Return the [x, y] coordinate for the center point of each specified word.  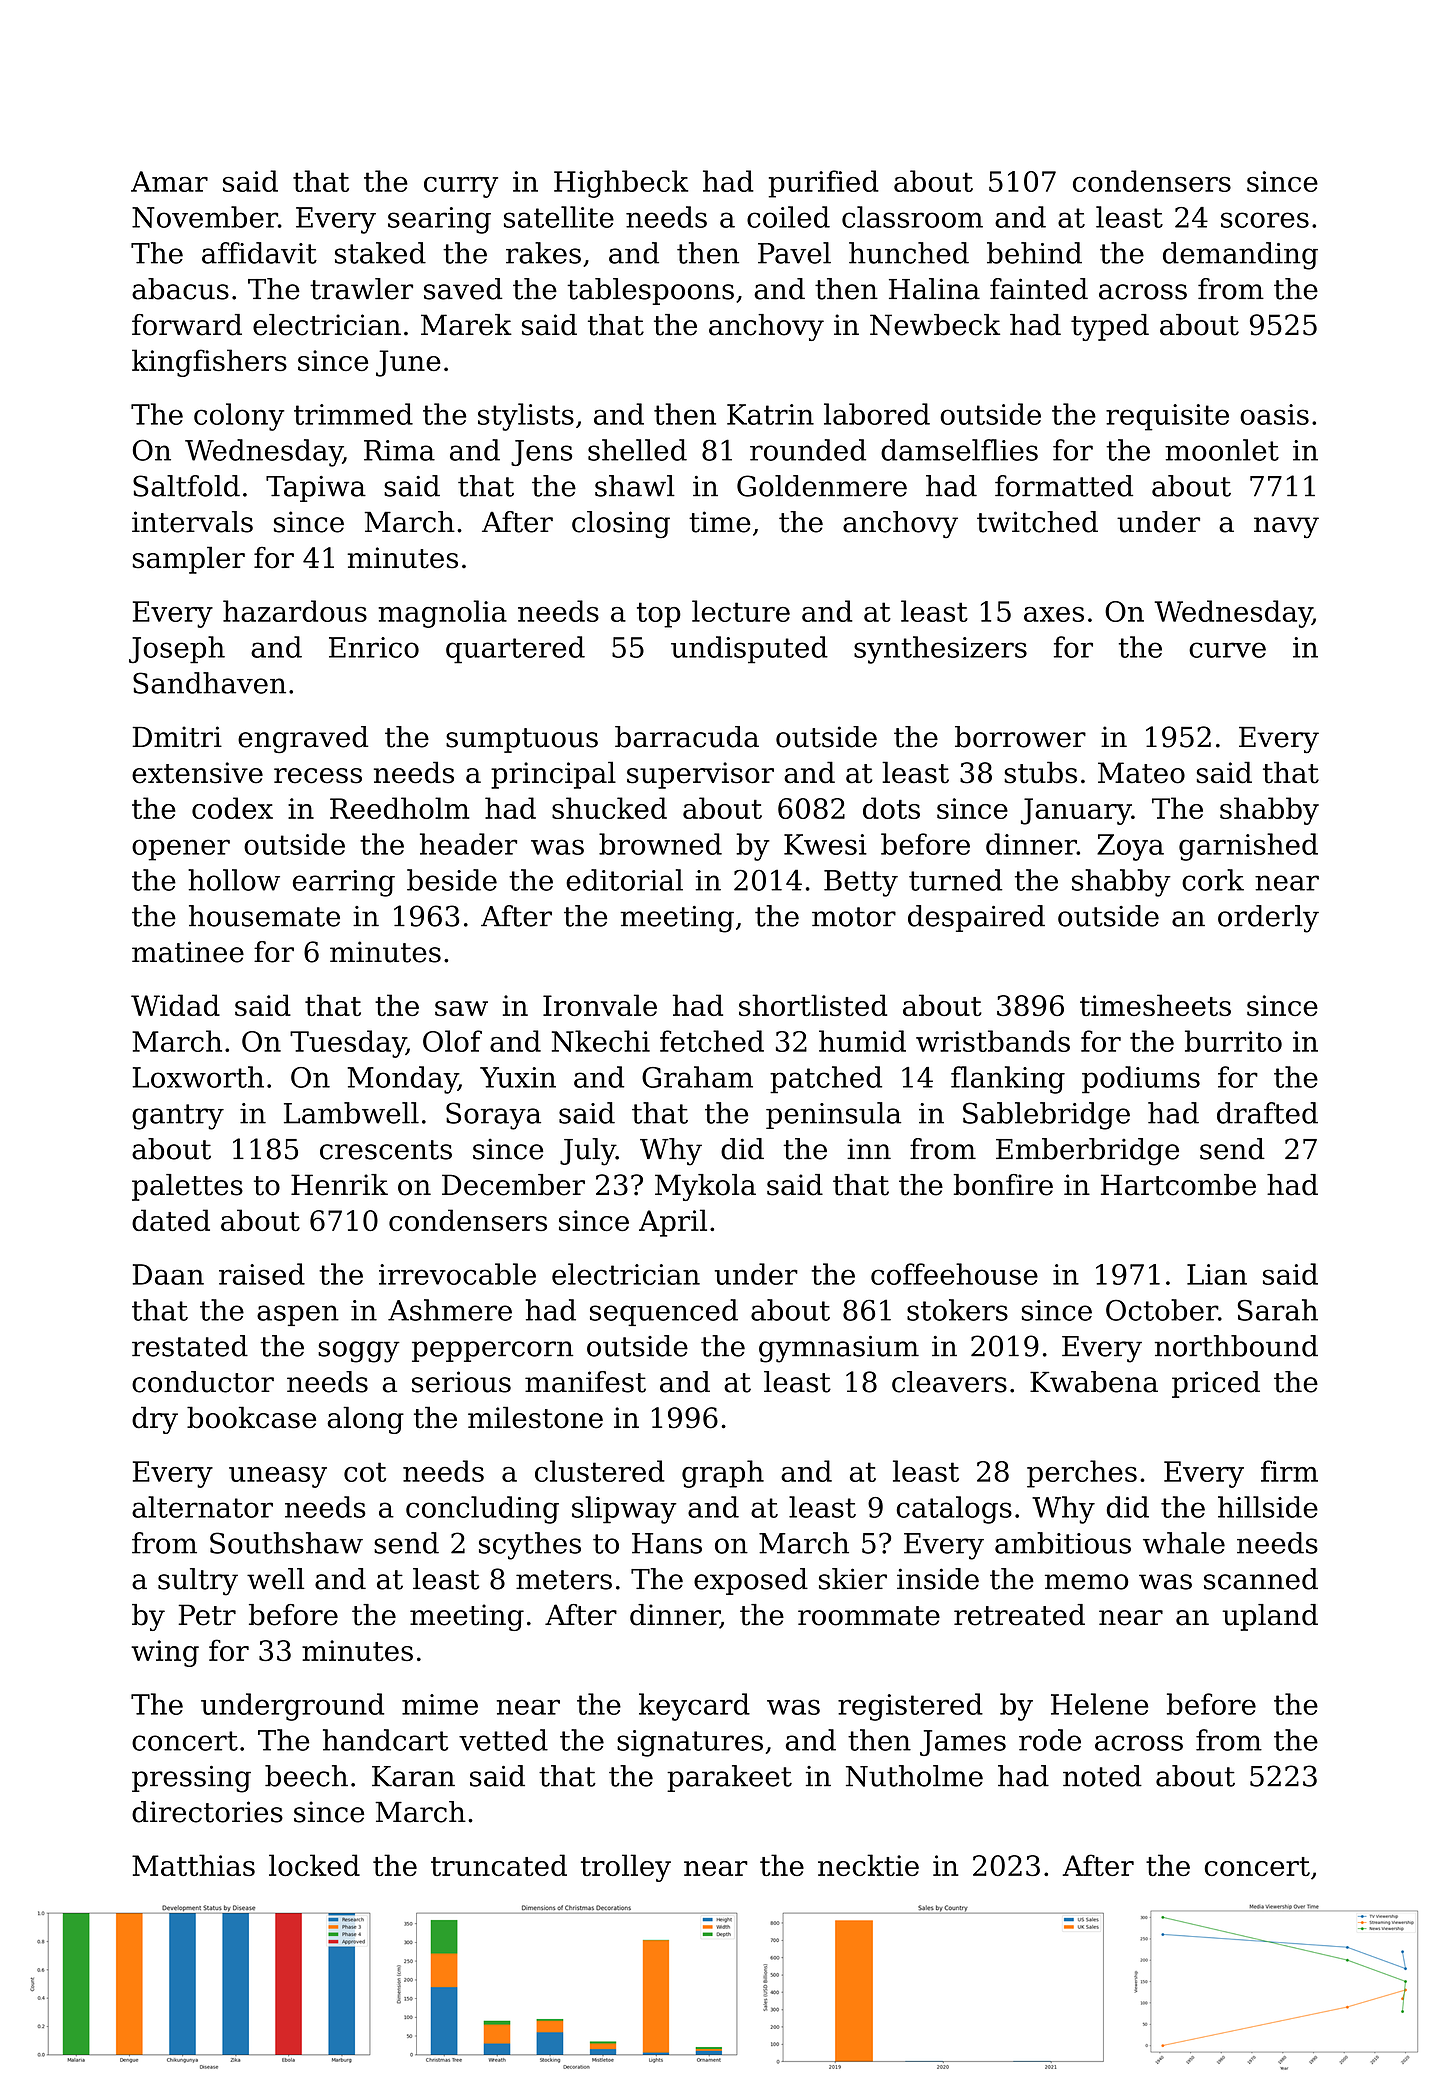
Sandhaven [209, 683]
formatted [1064, 486]
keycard [694, 1707]
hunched [909, 253]
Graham [697, 1077]
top [659, 615]
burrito [1233, 1041]
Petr [207, 1615]
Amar [169, 181]
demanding [1240, 256]
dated [171, 1220]
